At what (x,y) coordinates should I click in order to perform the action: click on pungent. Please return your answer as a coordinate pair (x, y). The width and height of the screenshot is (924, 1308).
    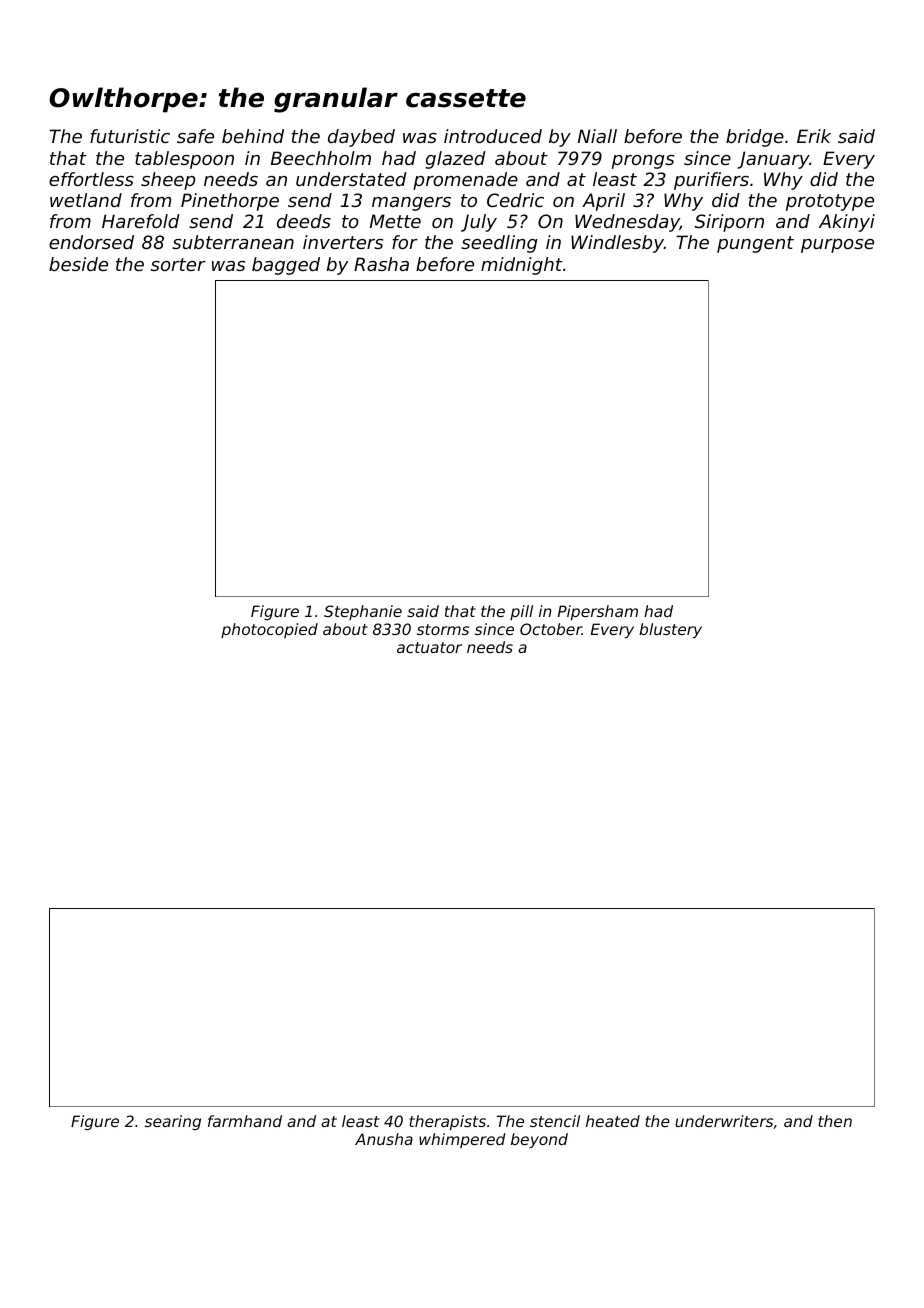
    Looking at the image, I should click on (755, 244).
